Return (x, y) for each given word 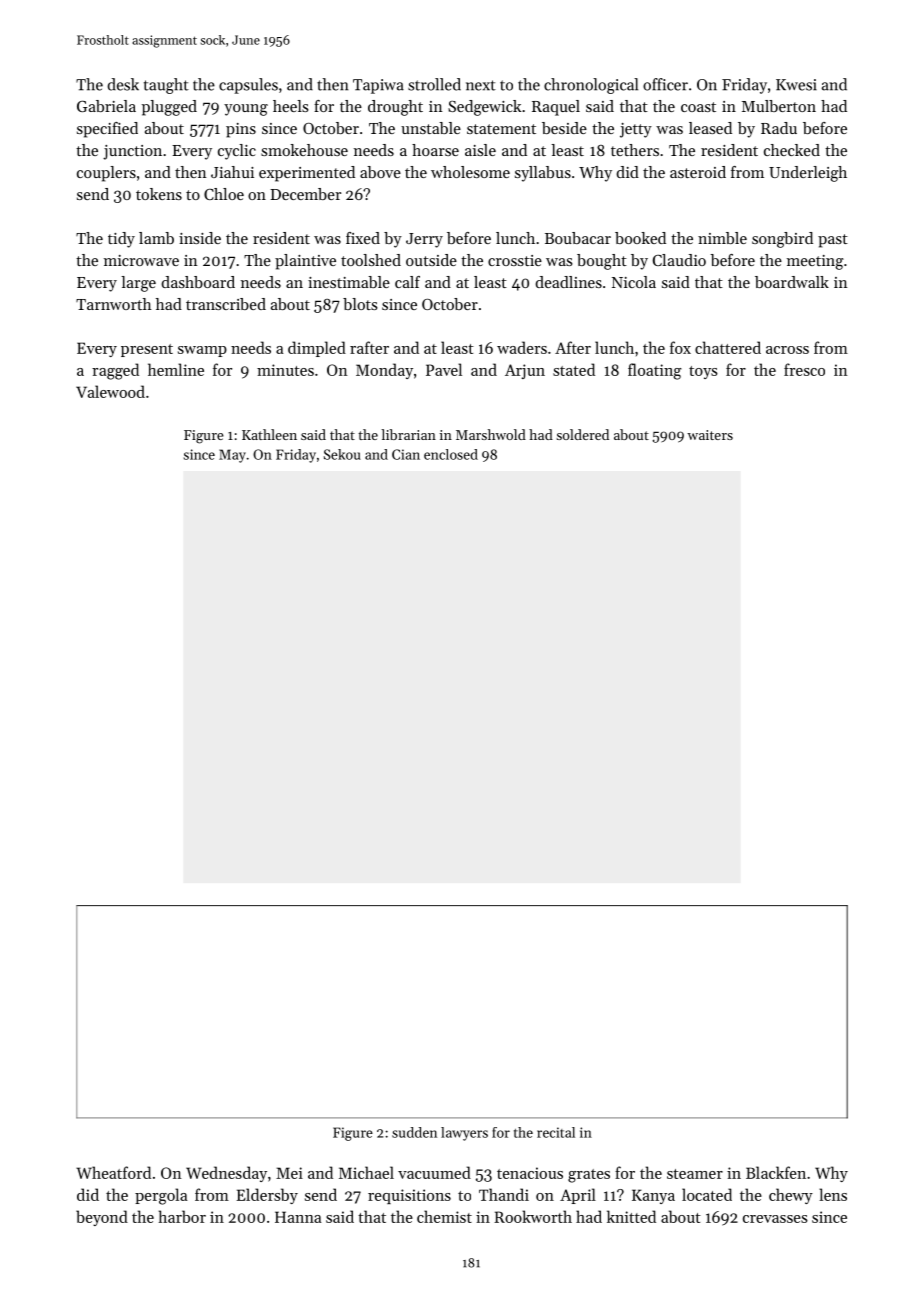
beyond (102, 1218)
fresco (804, 369)
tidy (121, 240)
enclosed (451, 454)
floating (655, 371)
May (232, 456)
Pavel (444, 369)
